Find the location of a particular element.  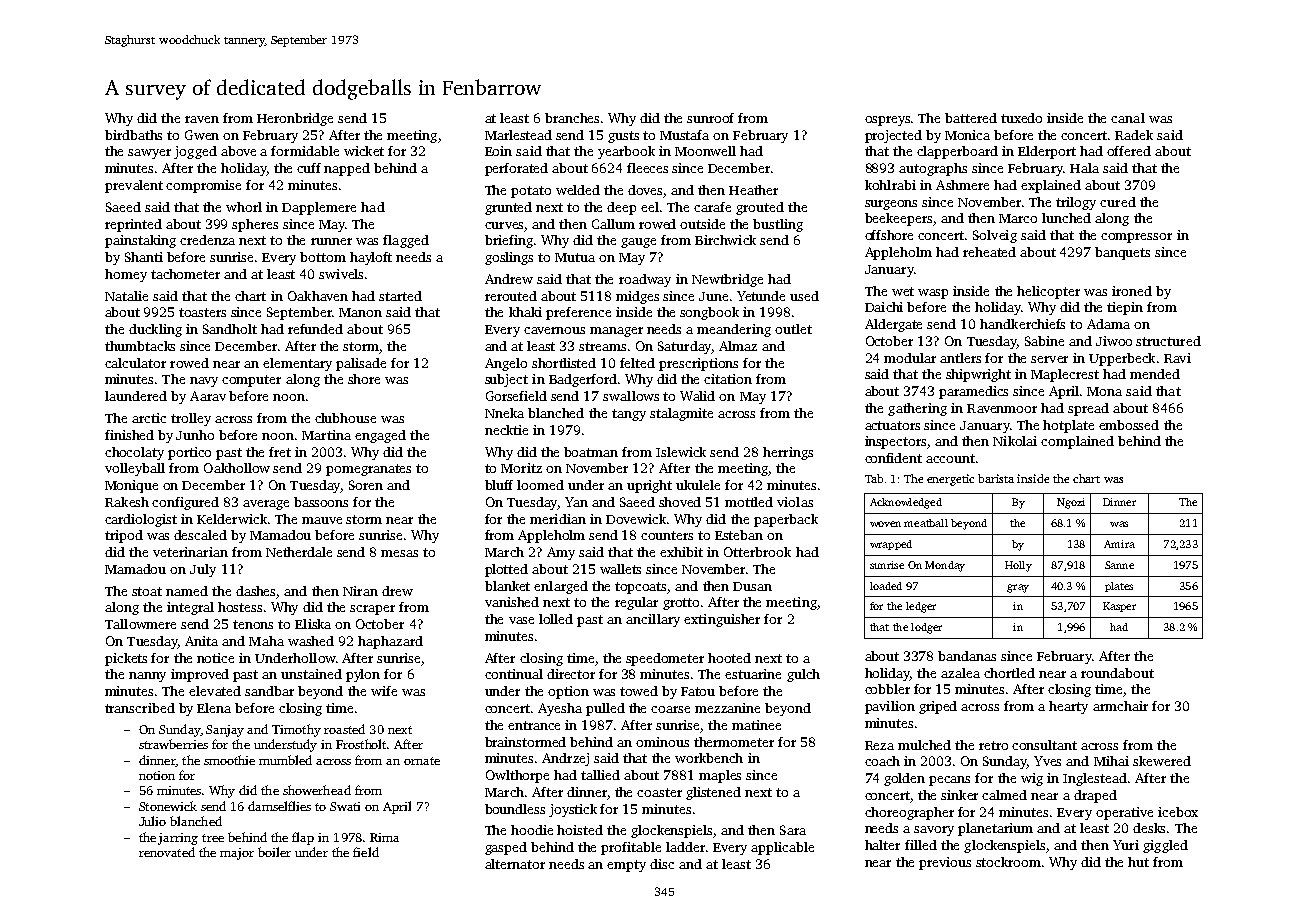

Rima is located at coordinates (384, 837).
